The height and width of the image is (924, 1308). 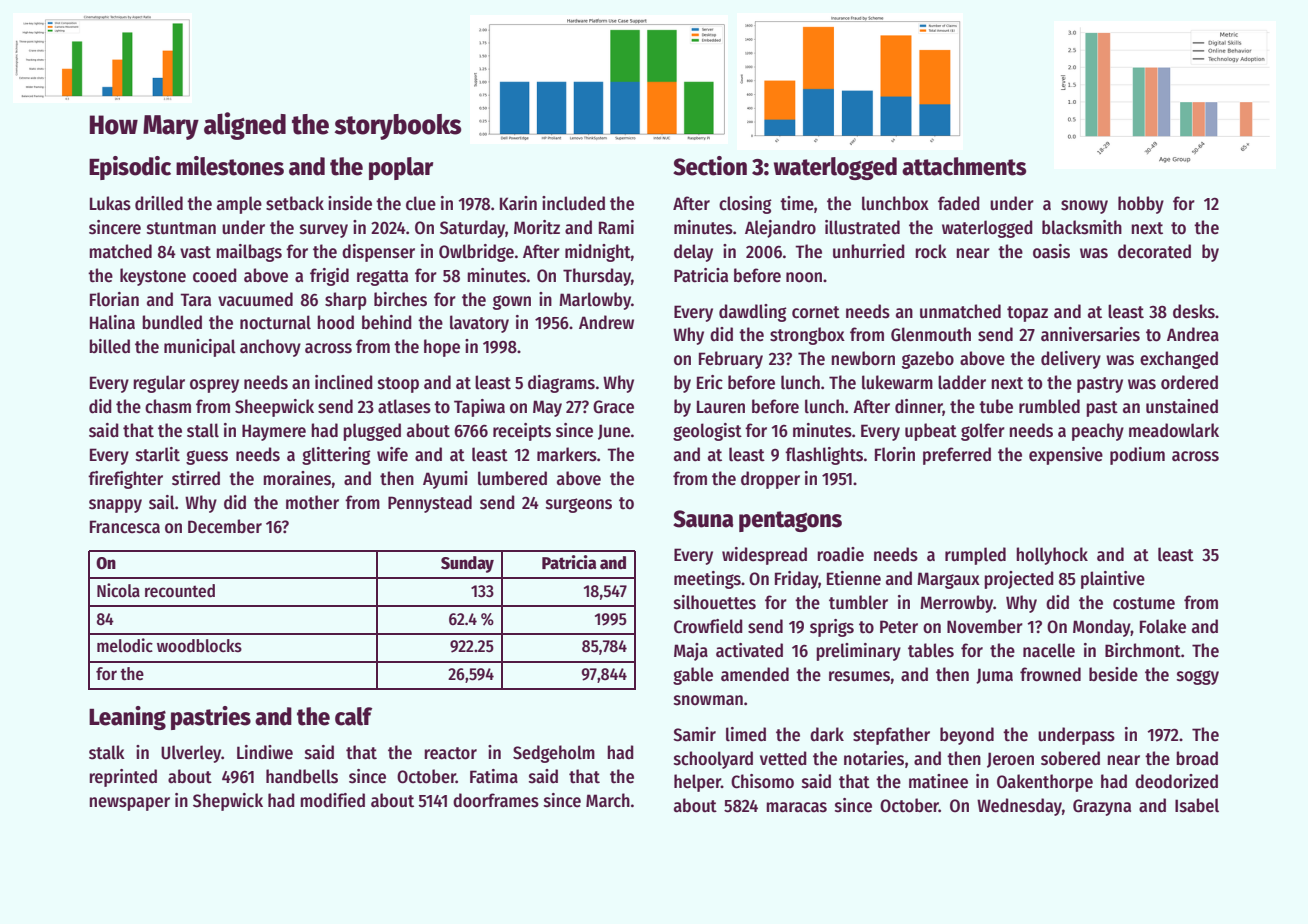 What do you see at coordinates (1137, 456) in the image?
I see `podium` at bounding box center [1137, 456].
